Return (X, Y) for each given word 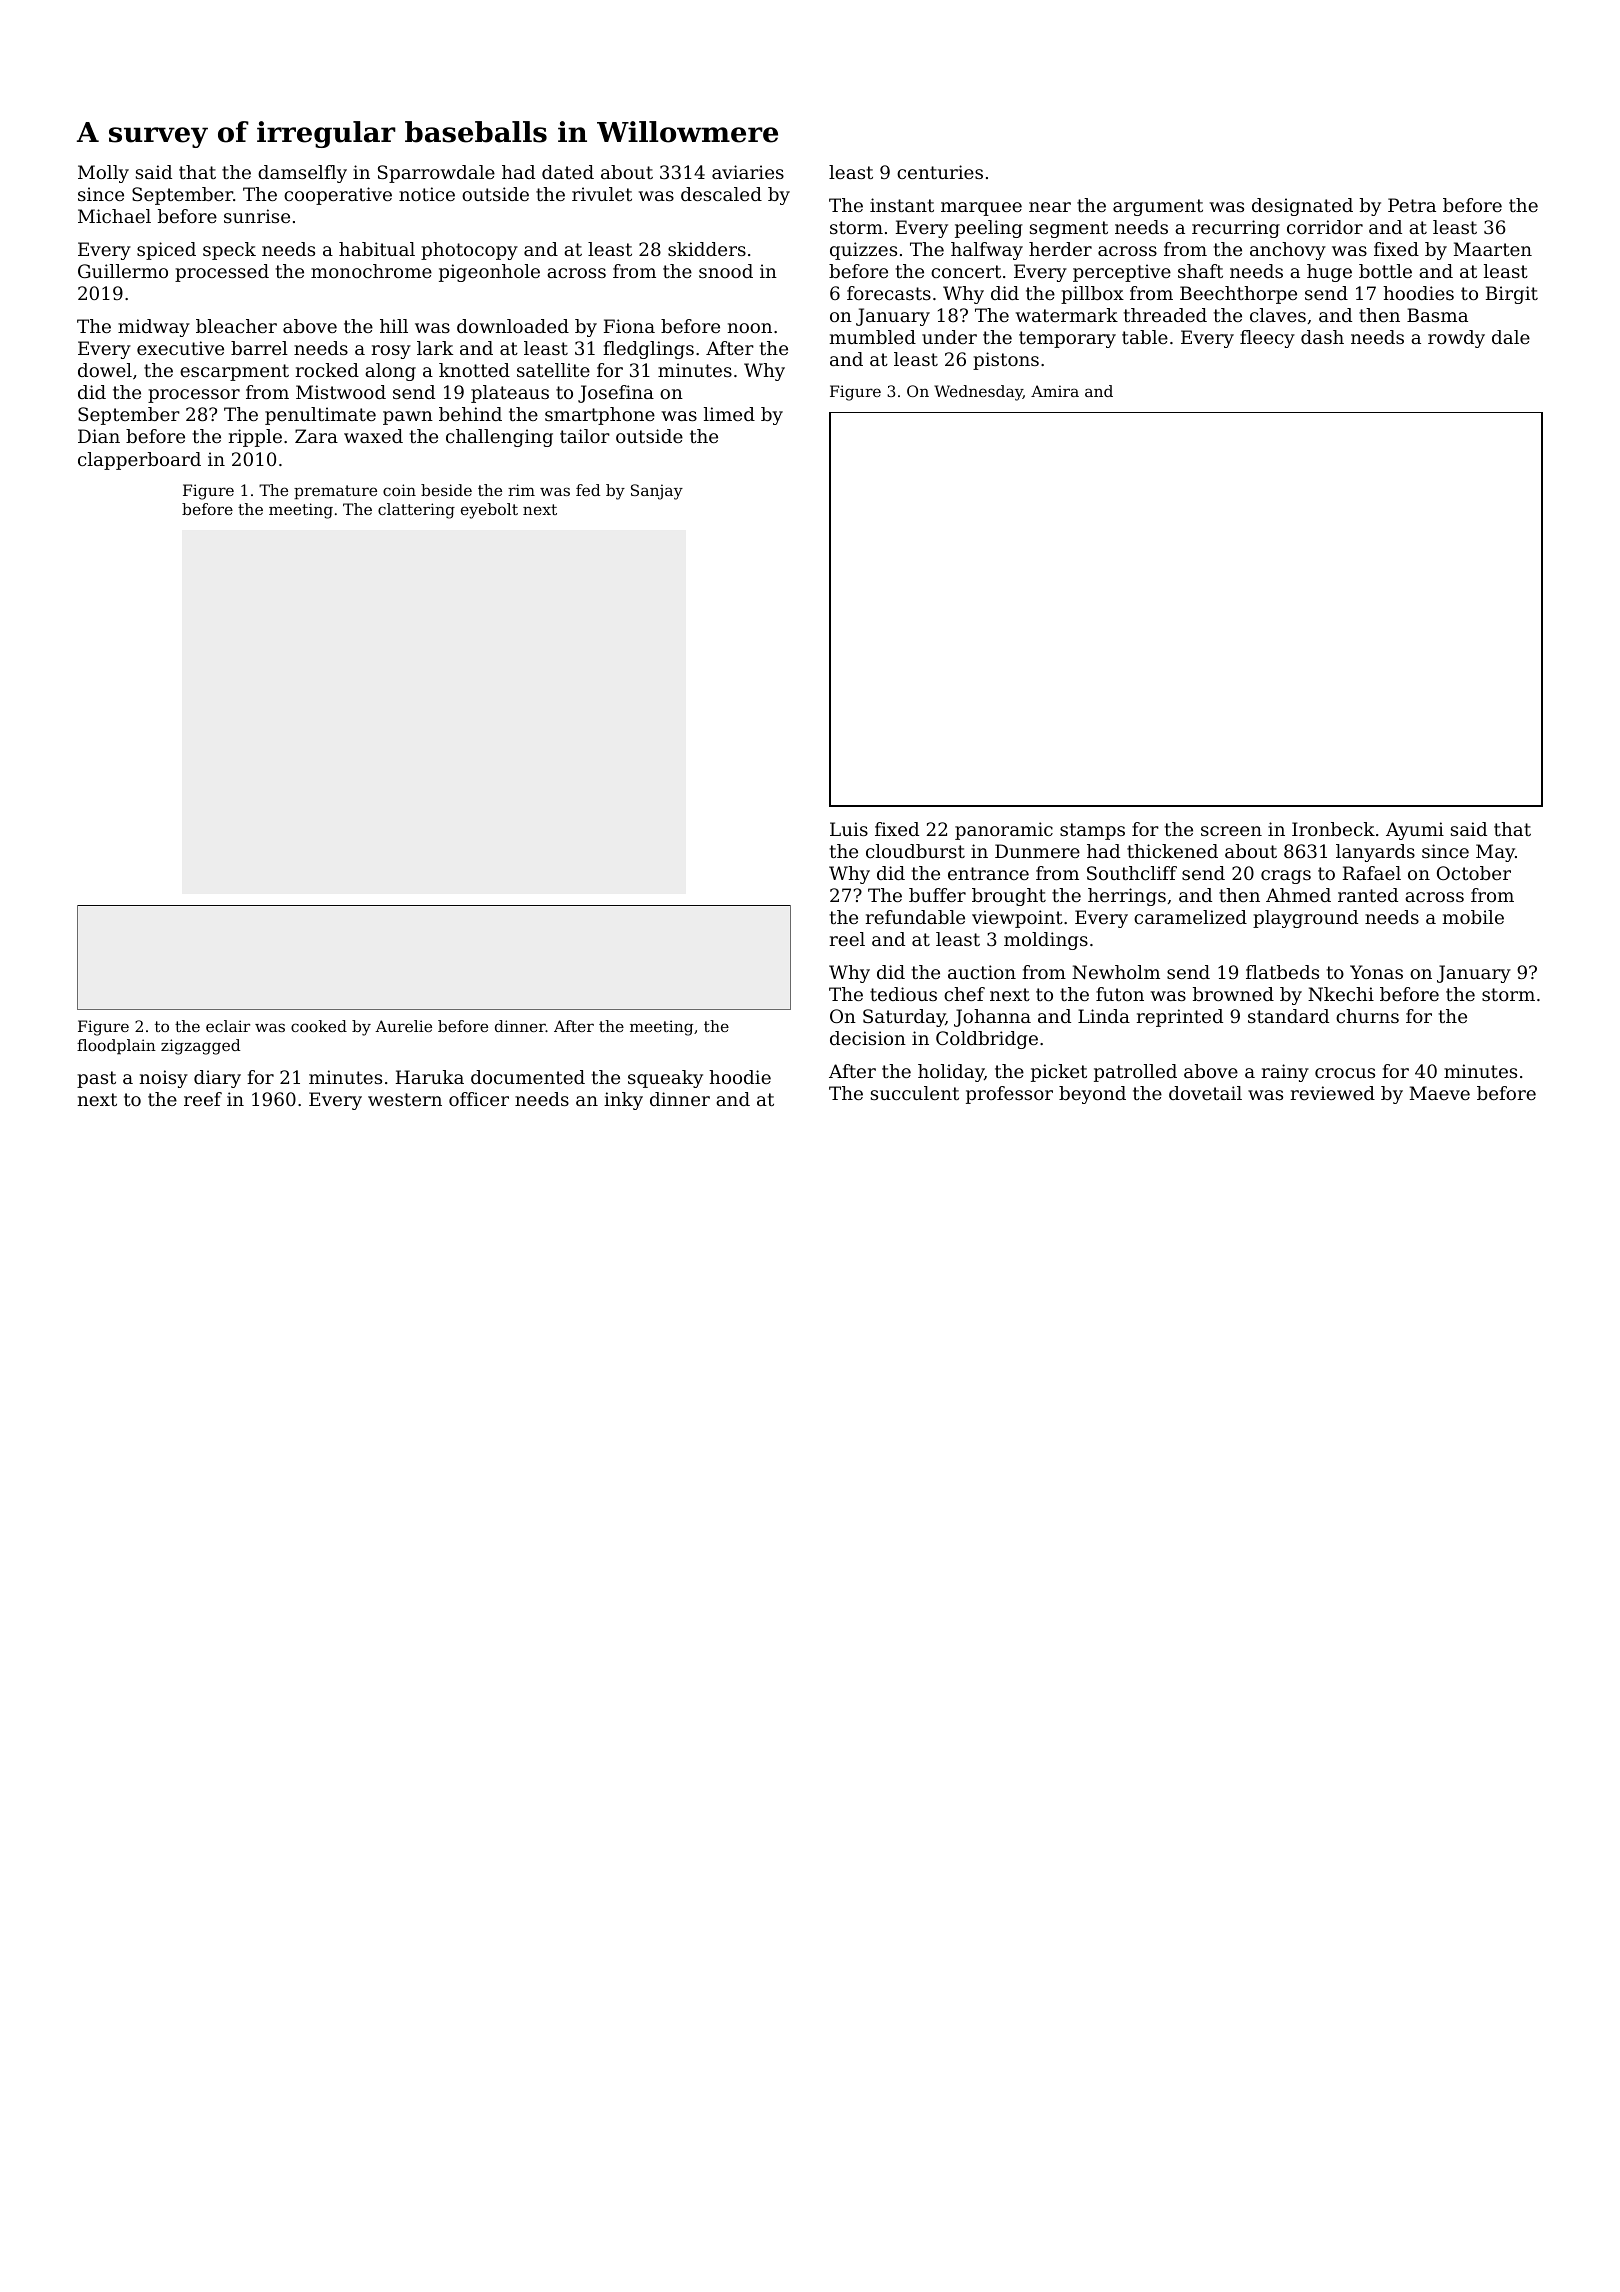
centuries (940, 172)
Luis (849, 829)
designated (1302, 207)
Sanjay (657, 492)
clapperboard (139, 461)
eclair (228, 1026)
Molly (103, 174)
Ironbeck (1333, 829)
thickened (1172, 851)
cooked (319, 1026)
